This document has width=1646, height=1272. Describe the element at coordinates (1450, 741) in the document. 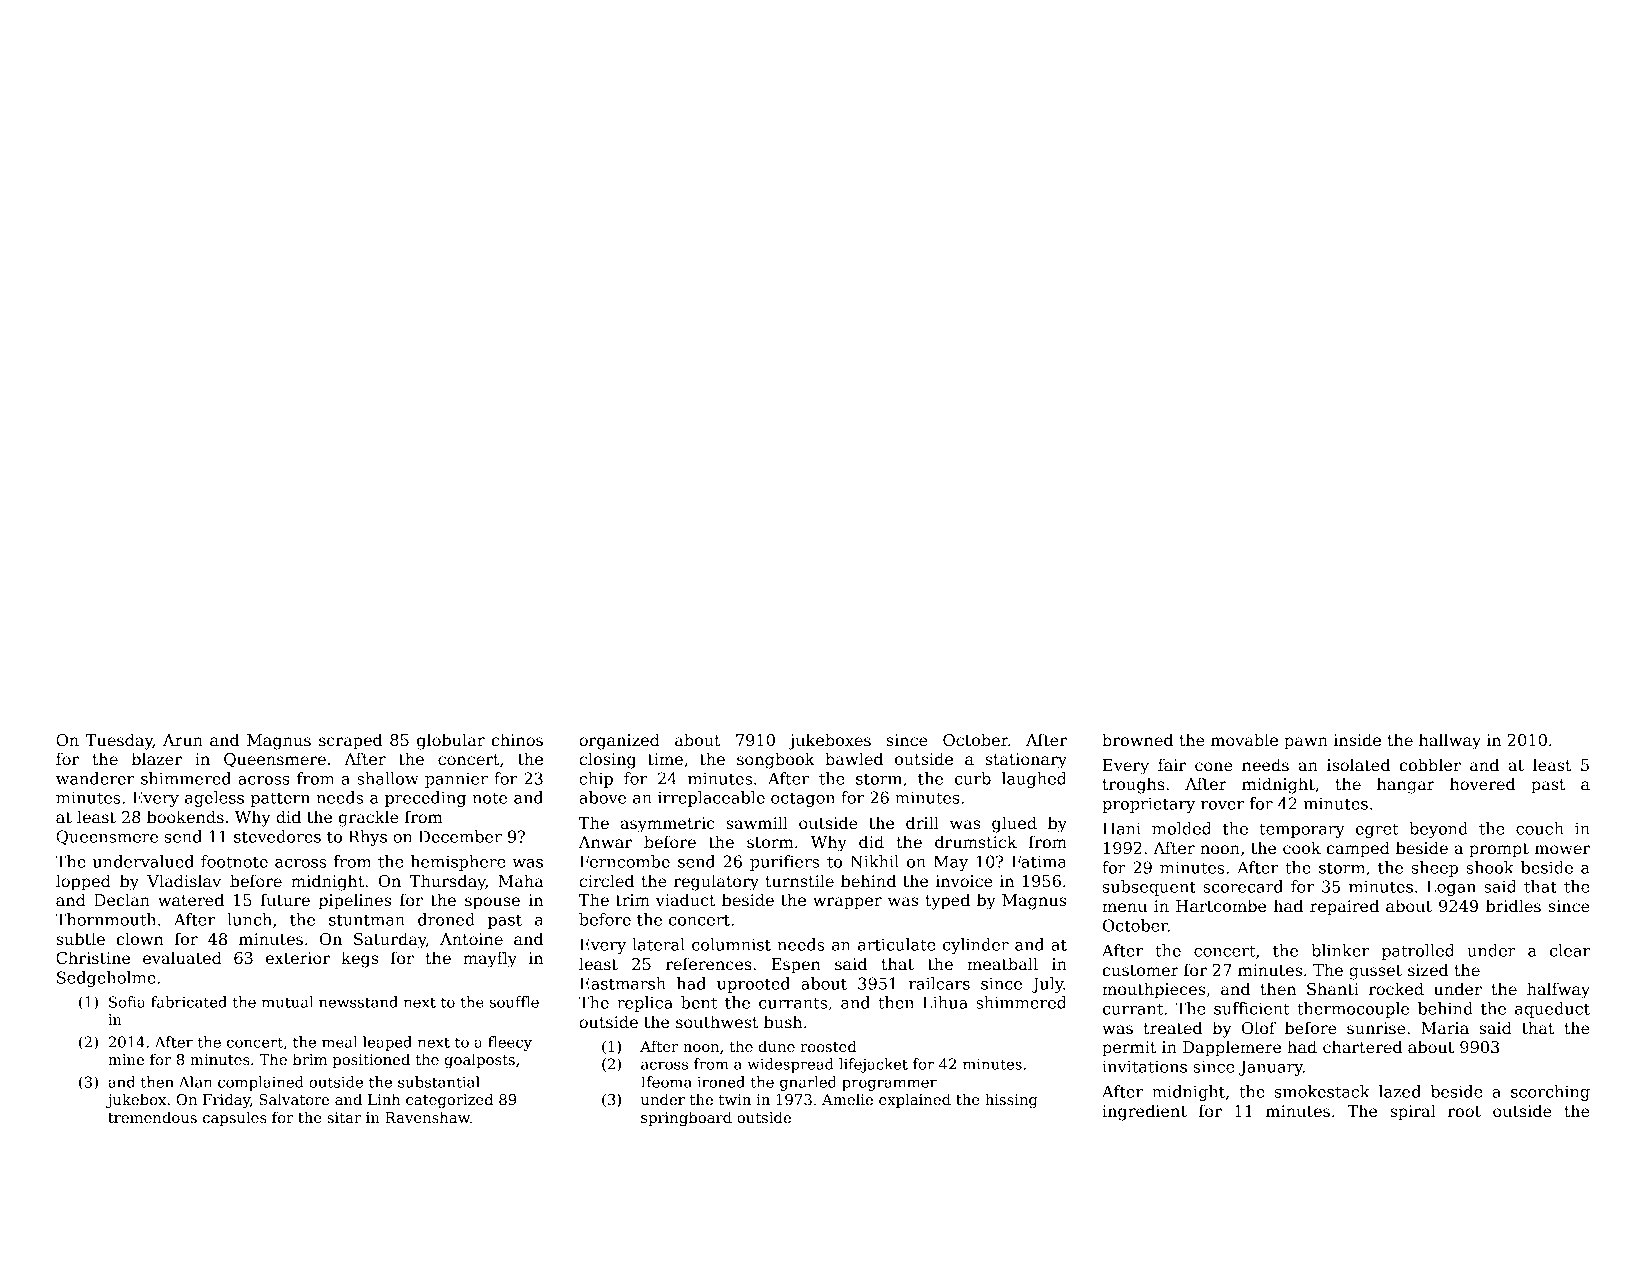

I see `hallway` at that location.
